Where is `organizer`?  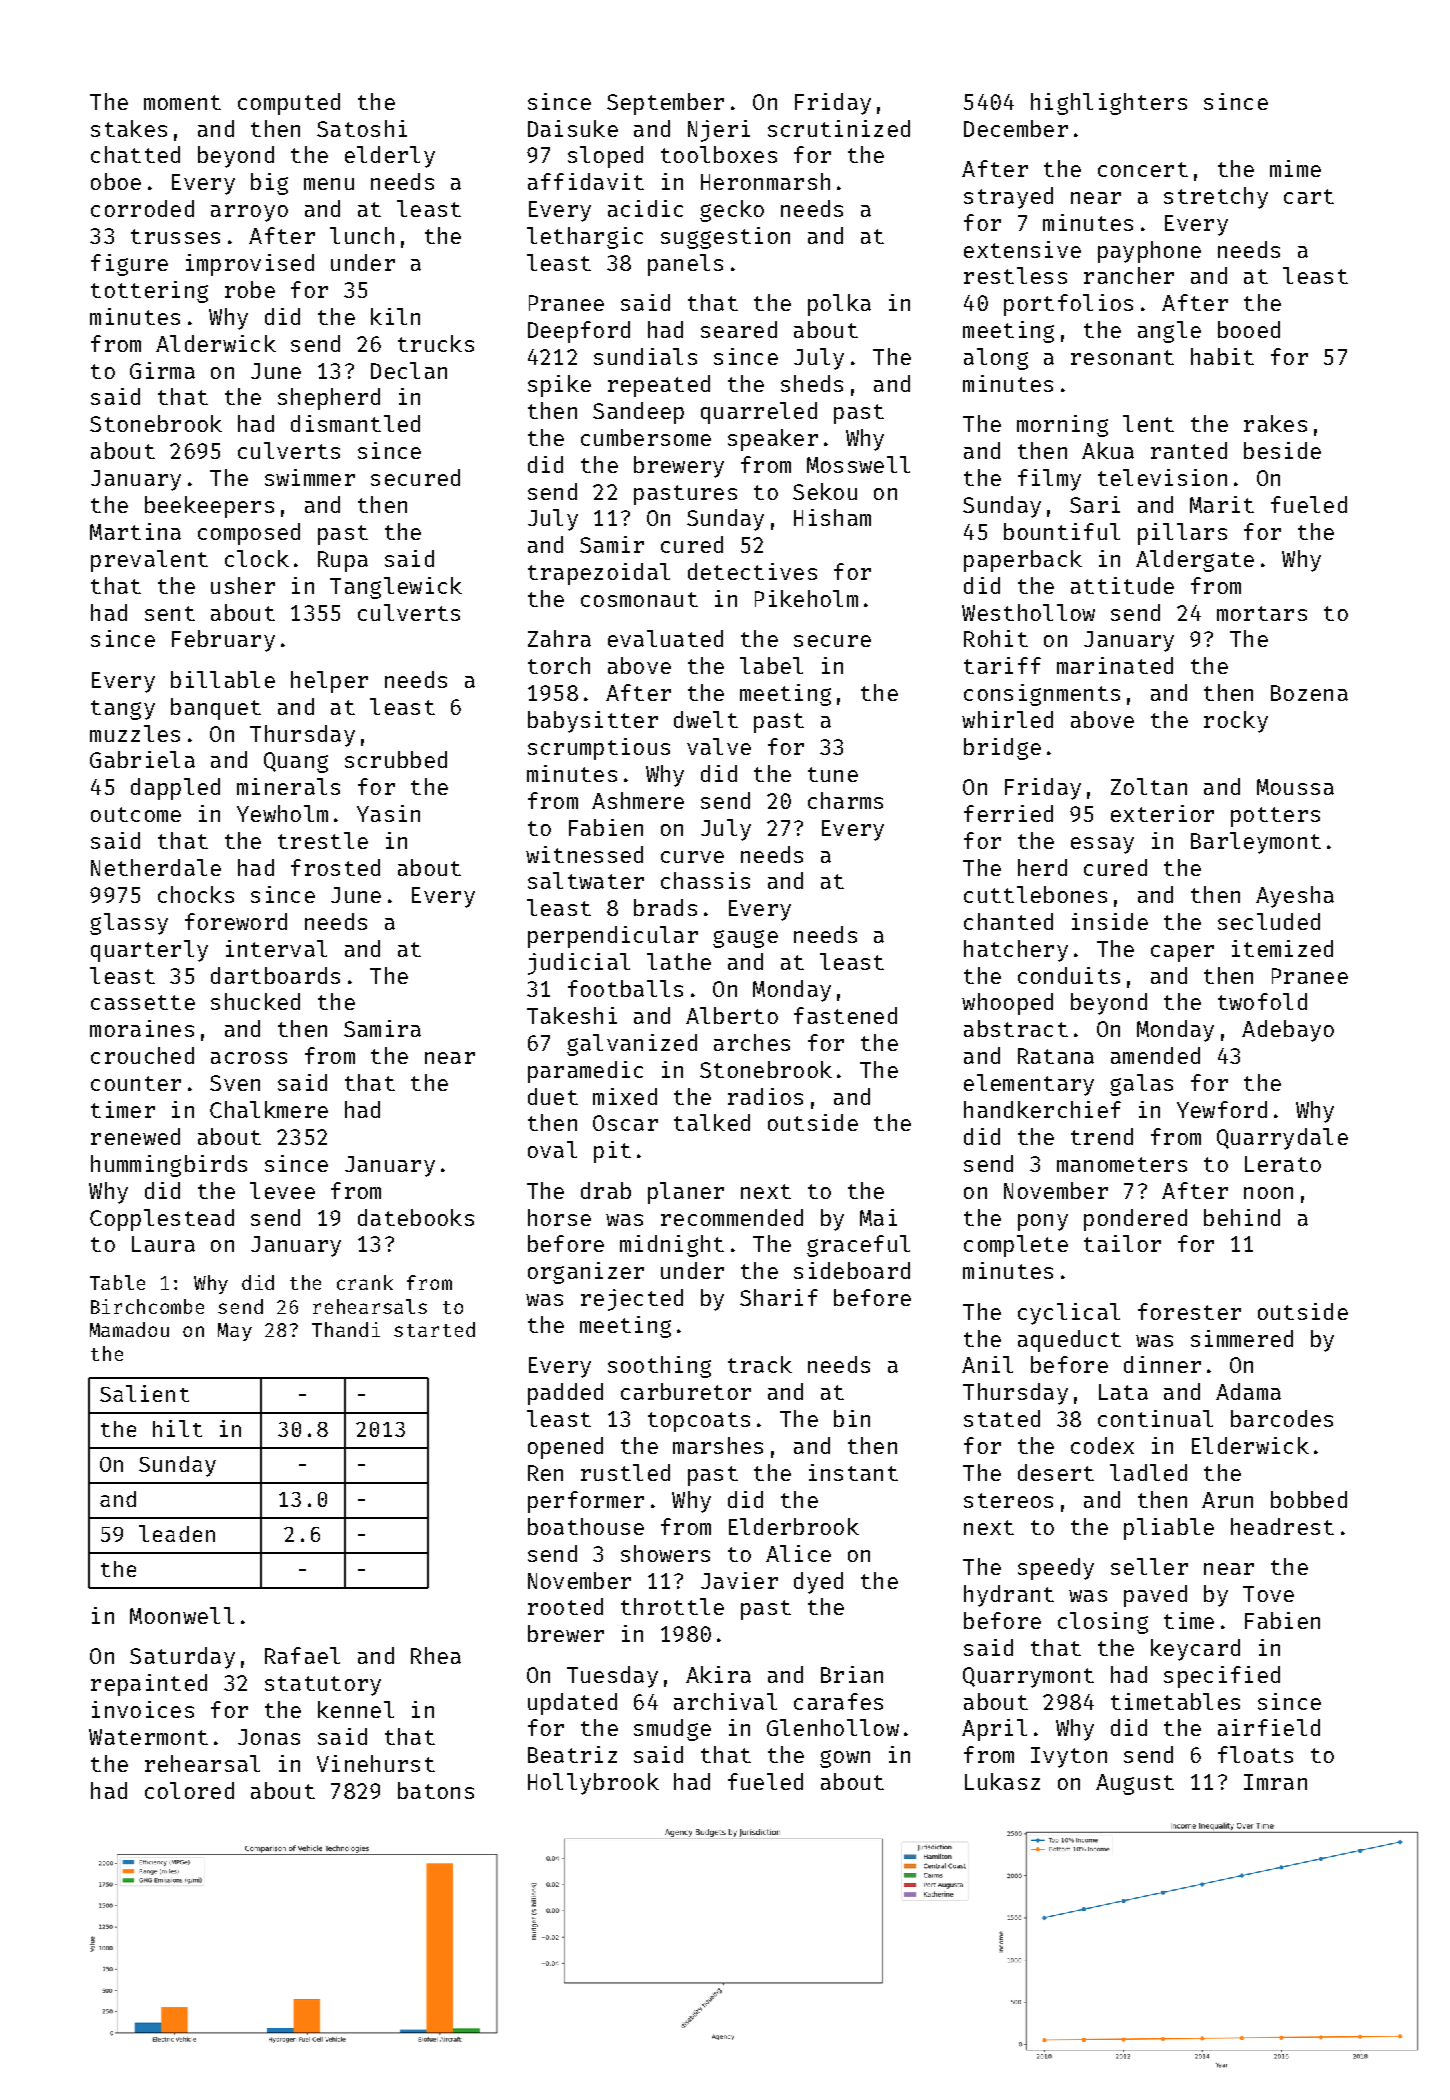
organizer is located at coordinates (586, 1273).
